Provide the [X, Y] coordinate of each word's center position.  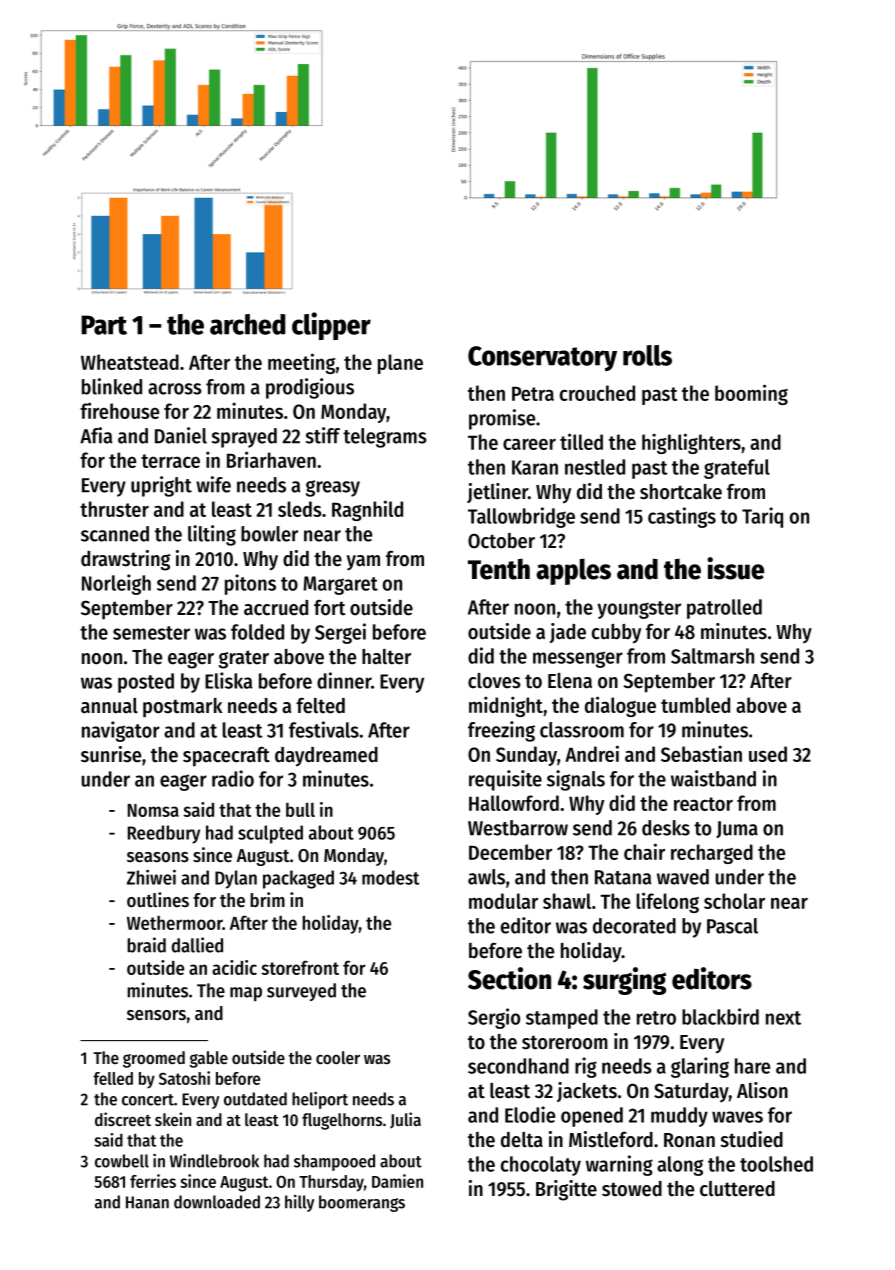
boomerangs [362, 1203]
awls [486, 877]
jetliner [497, 493]
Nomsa [153, 810]
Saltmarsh [712, 656]
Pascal [732, 926]
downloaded [217, 1202]
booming [751, 394]
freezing [501, 731]
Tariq [762, 517]
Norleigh [116, 584]
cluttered [737, 1189]
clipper [331, 326]
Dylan [236, 879]
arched [247, 324]
